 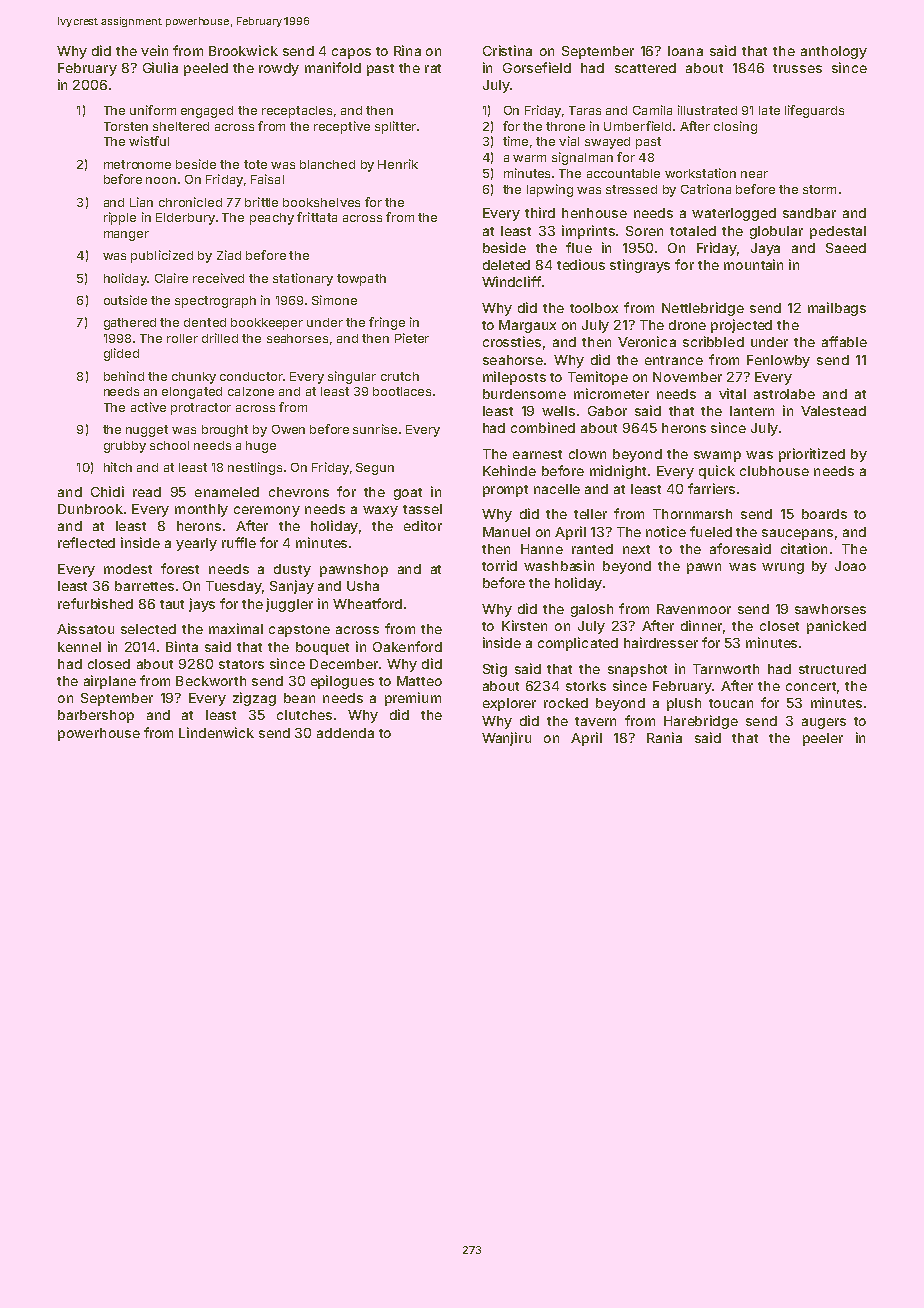 What do you see at coordinates (236, 628) in the screenshot?
I see `maximal` at bounding box center [236, 628].
